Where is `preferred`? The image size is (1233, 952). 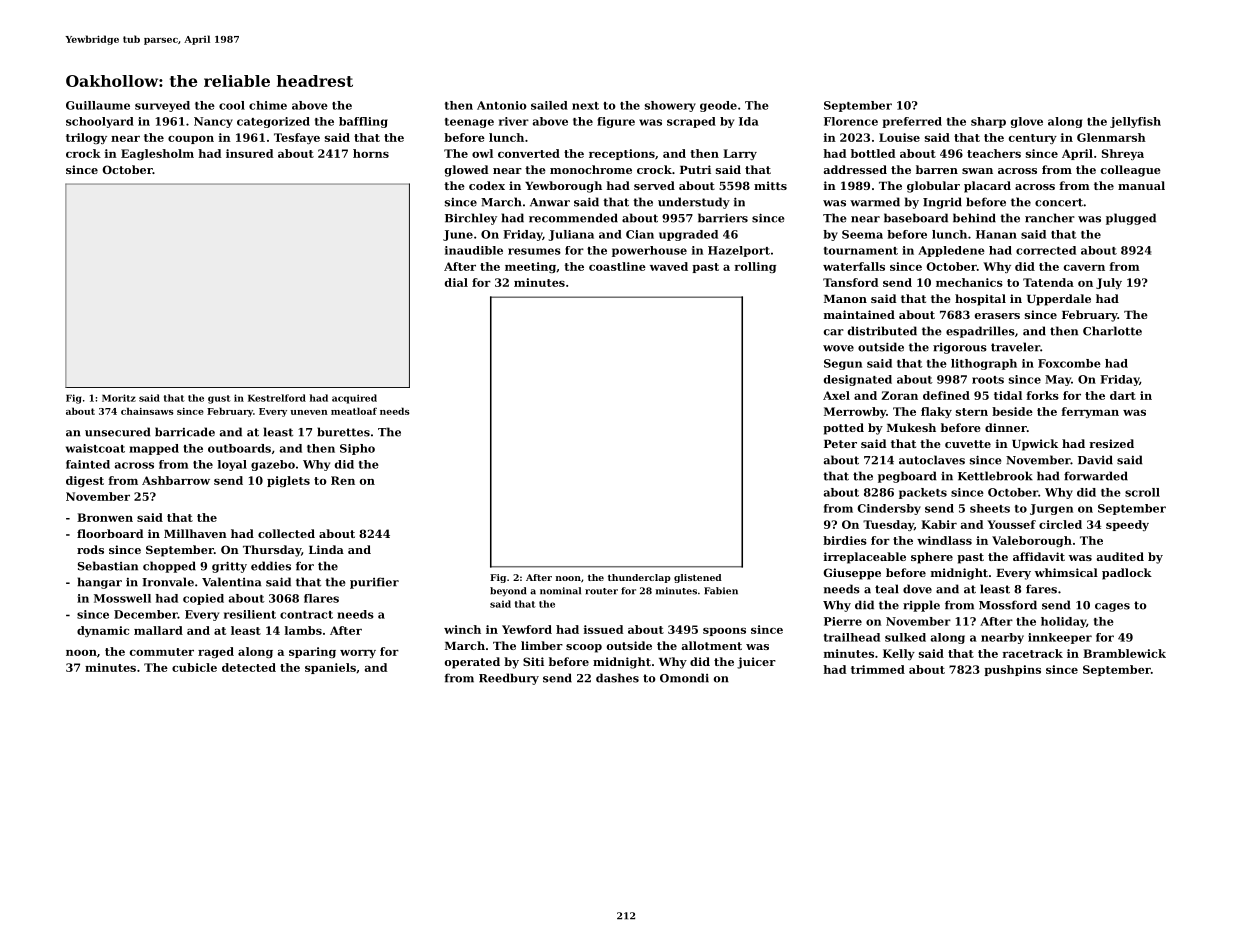
preferred is located at coordinates (912, 122).
